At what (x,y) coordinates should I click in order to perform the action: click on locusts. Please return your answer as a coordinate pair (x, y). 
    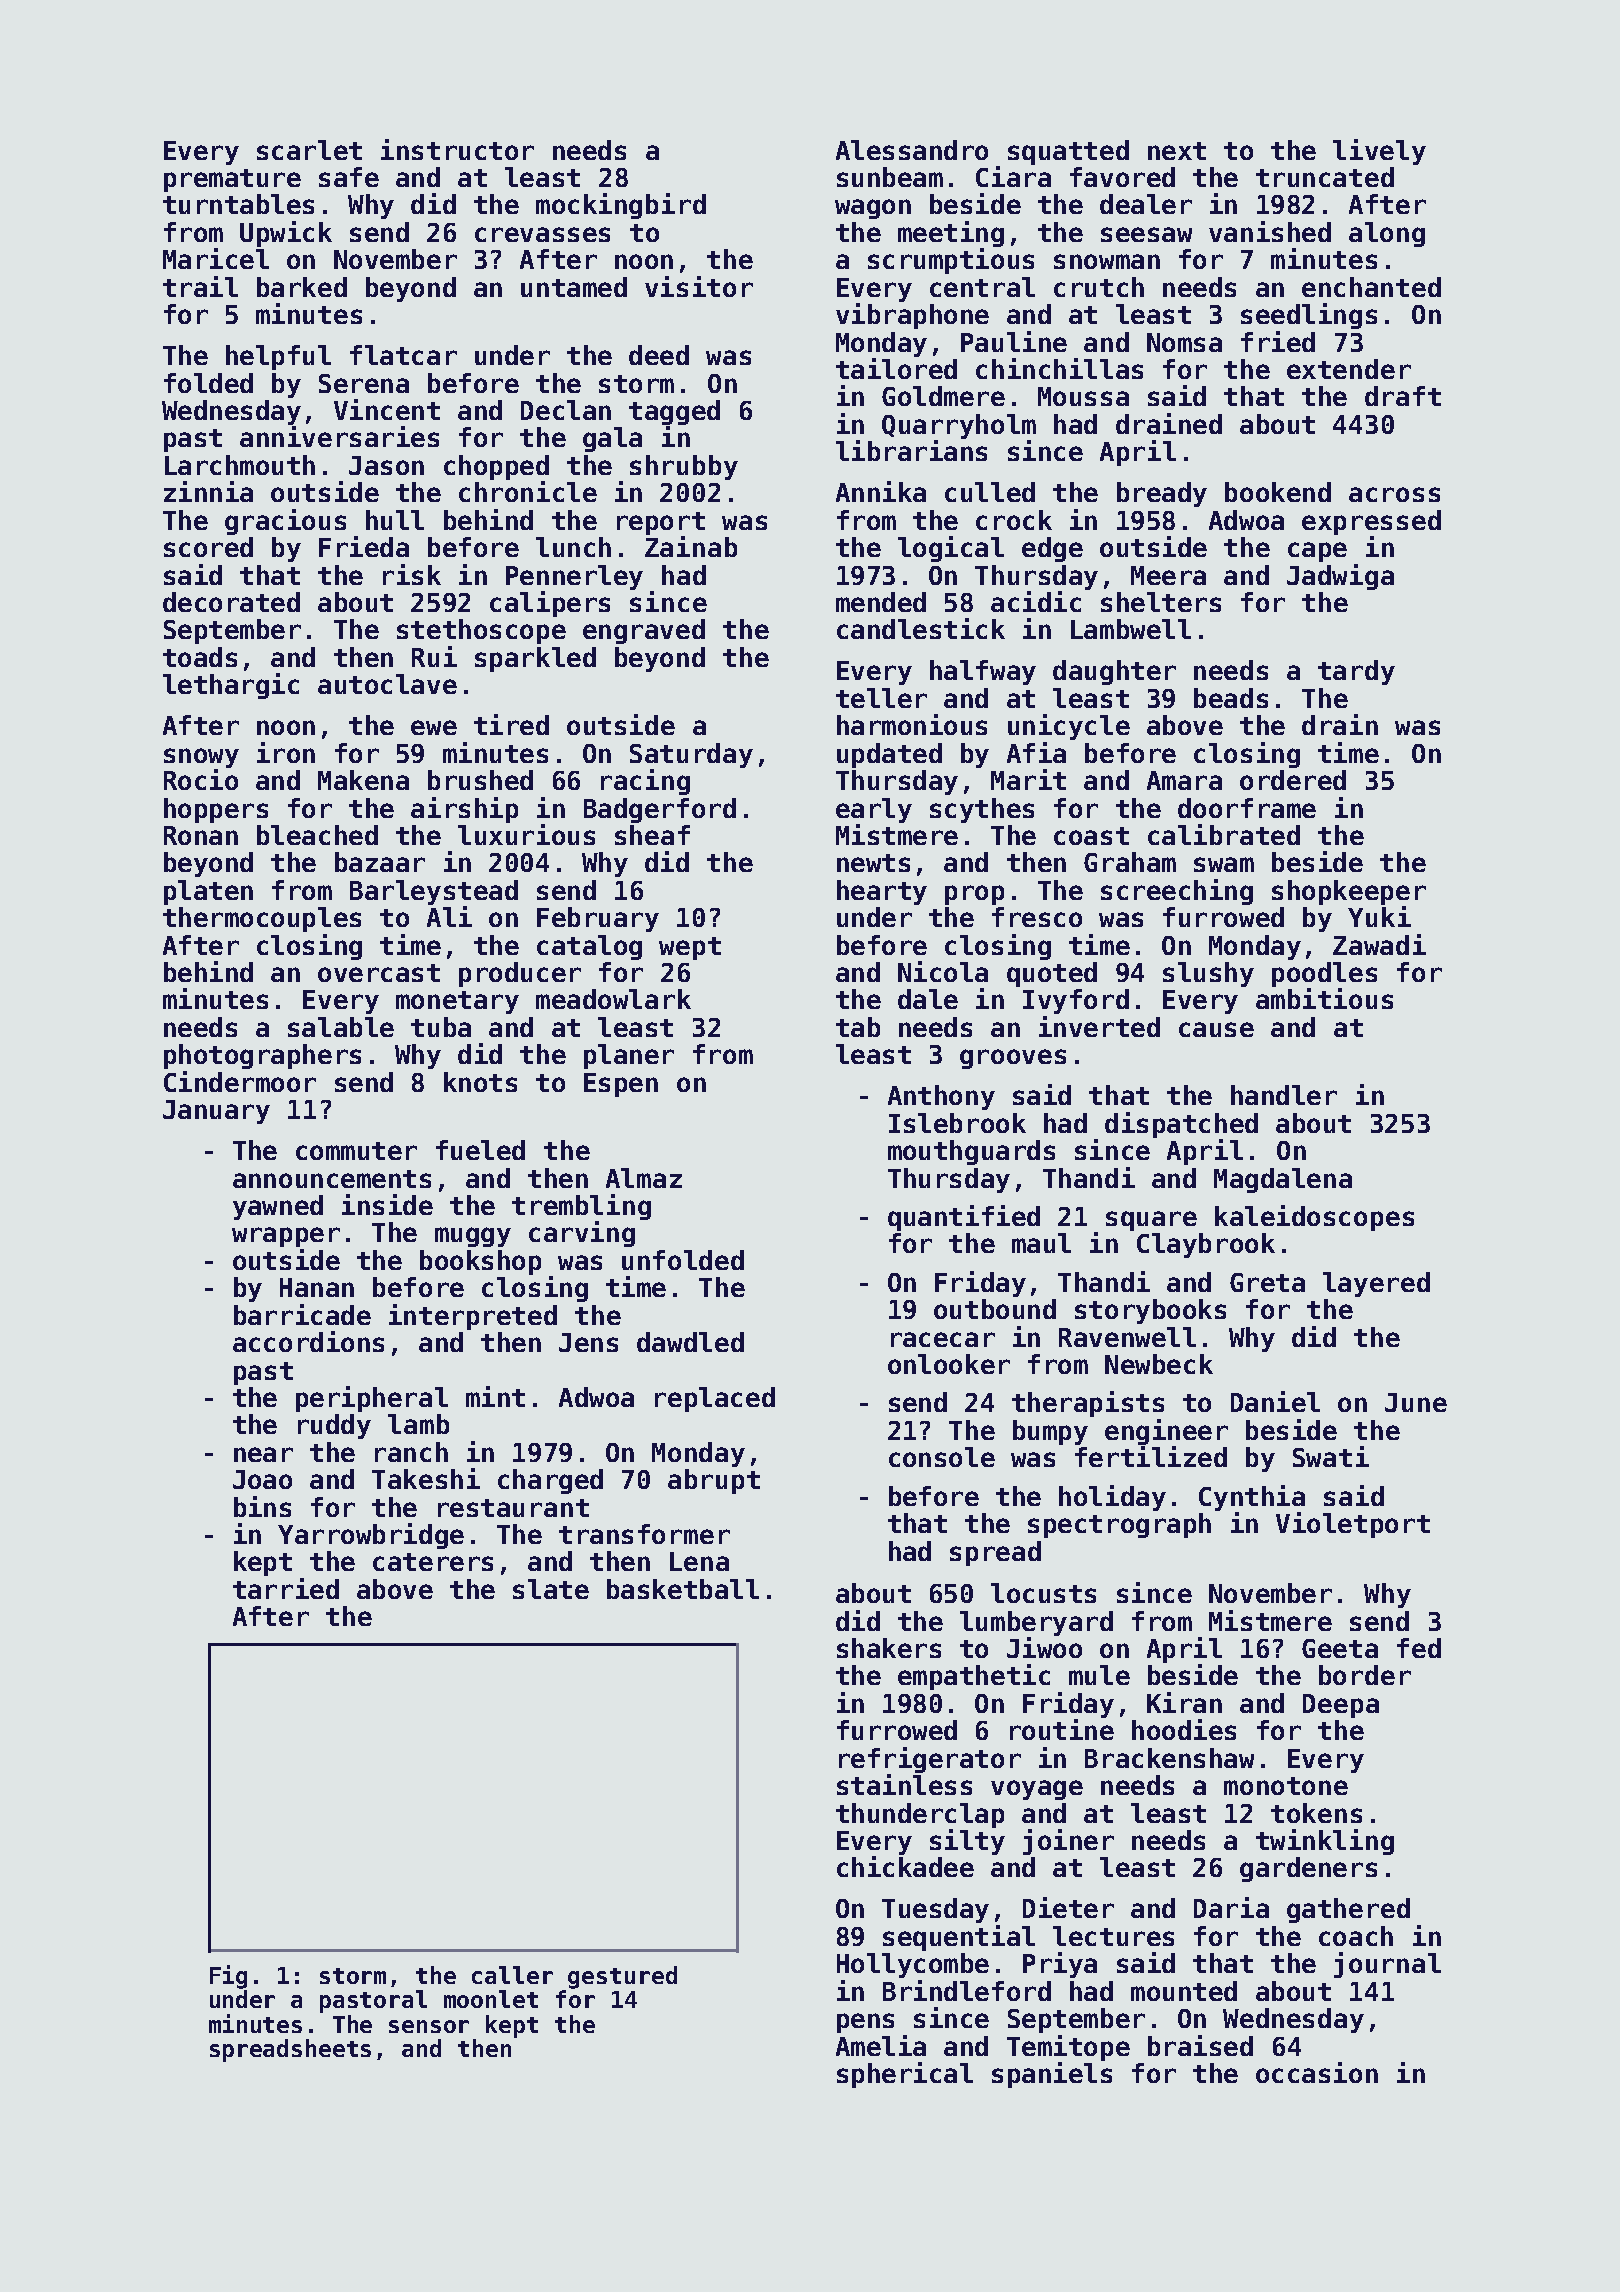
    Looking at the image, I should click on (1043, 1593).
